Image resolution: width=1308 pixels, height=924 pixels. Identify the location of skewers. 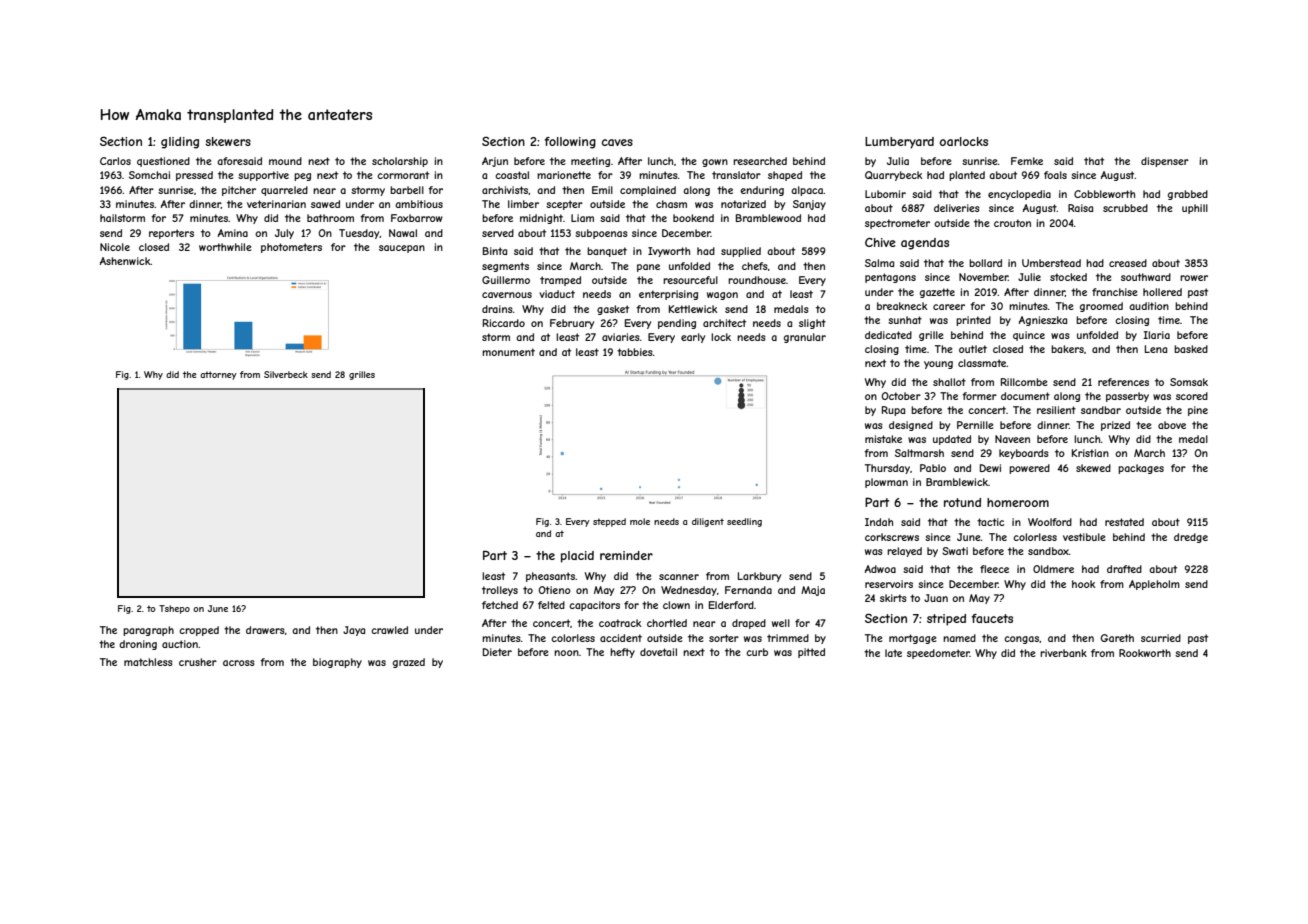
(228, 141).
